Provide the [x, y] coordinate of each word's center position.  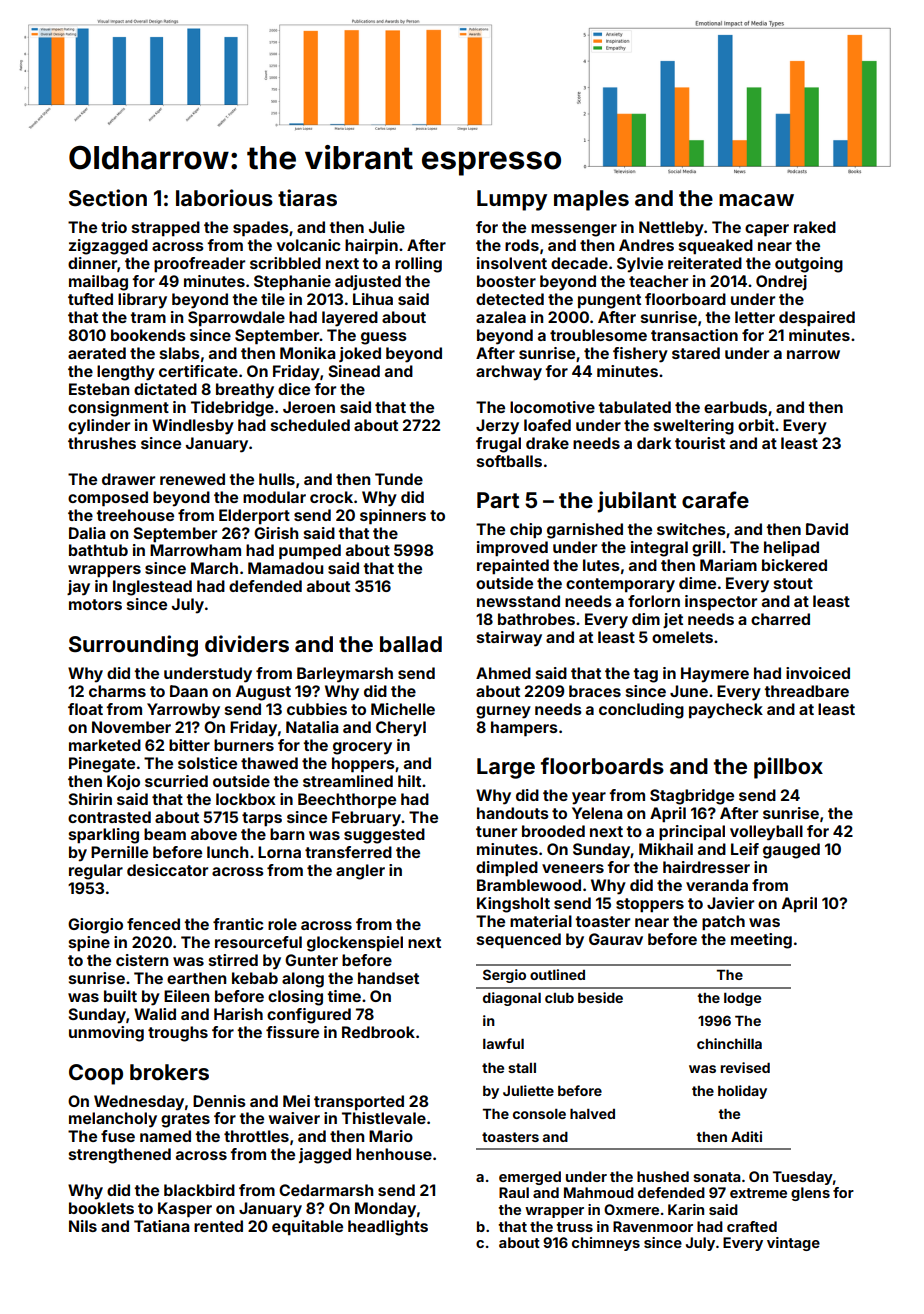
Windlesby [193, 427]
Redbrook [378, 1032]
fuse [118, 1136]
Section [108, 197]
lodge [742, 999]
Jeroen [309, 407]
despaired [817, 318]
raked [815, 227]
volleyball [766, 833]
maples [591, 200]
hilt [409, 781]
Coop [96, 1074]
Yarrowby [183, 711]
